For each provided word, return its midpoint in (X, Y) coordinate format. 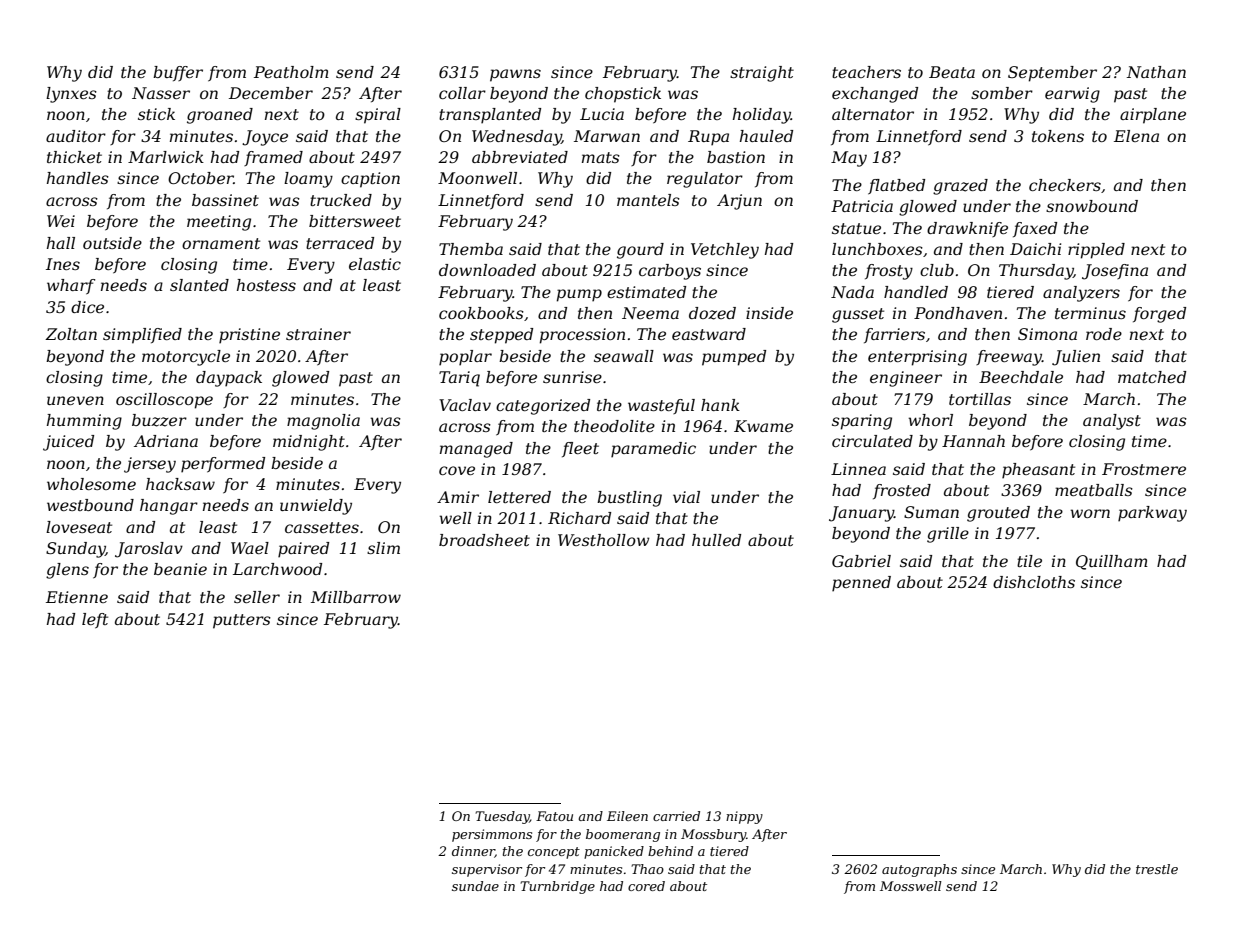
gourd (640, 251)
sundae (475, 886)
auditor (76, 136)
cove (457, 470)
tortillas (980, 399)
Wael (250, 548)
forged (1159, 315)
